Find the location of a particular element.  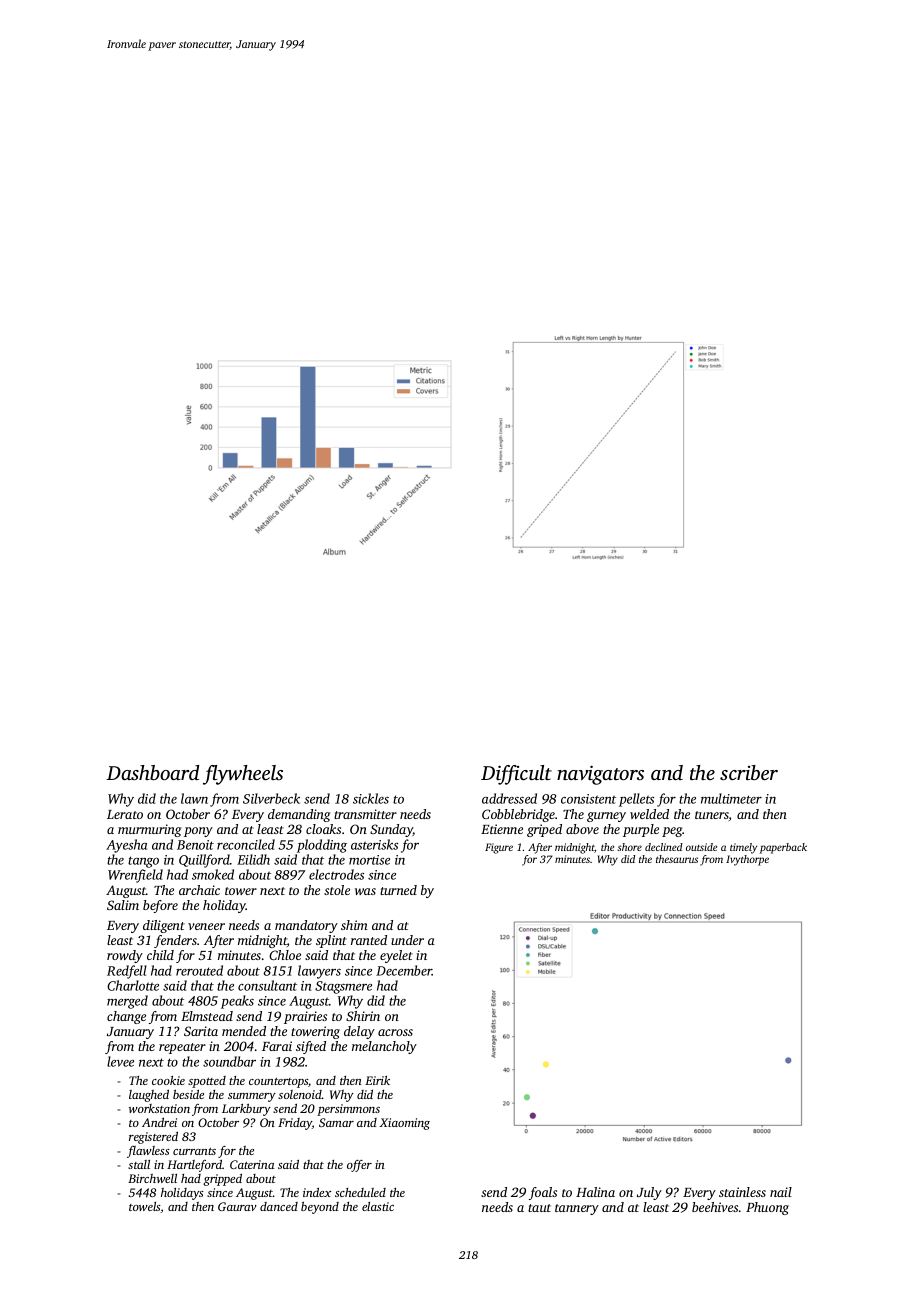

tuners is located at coordinates (712, 815).
